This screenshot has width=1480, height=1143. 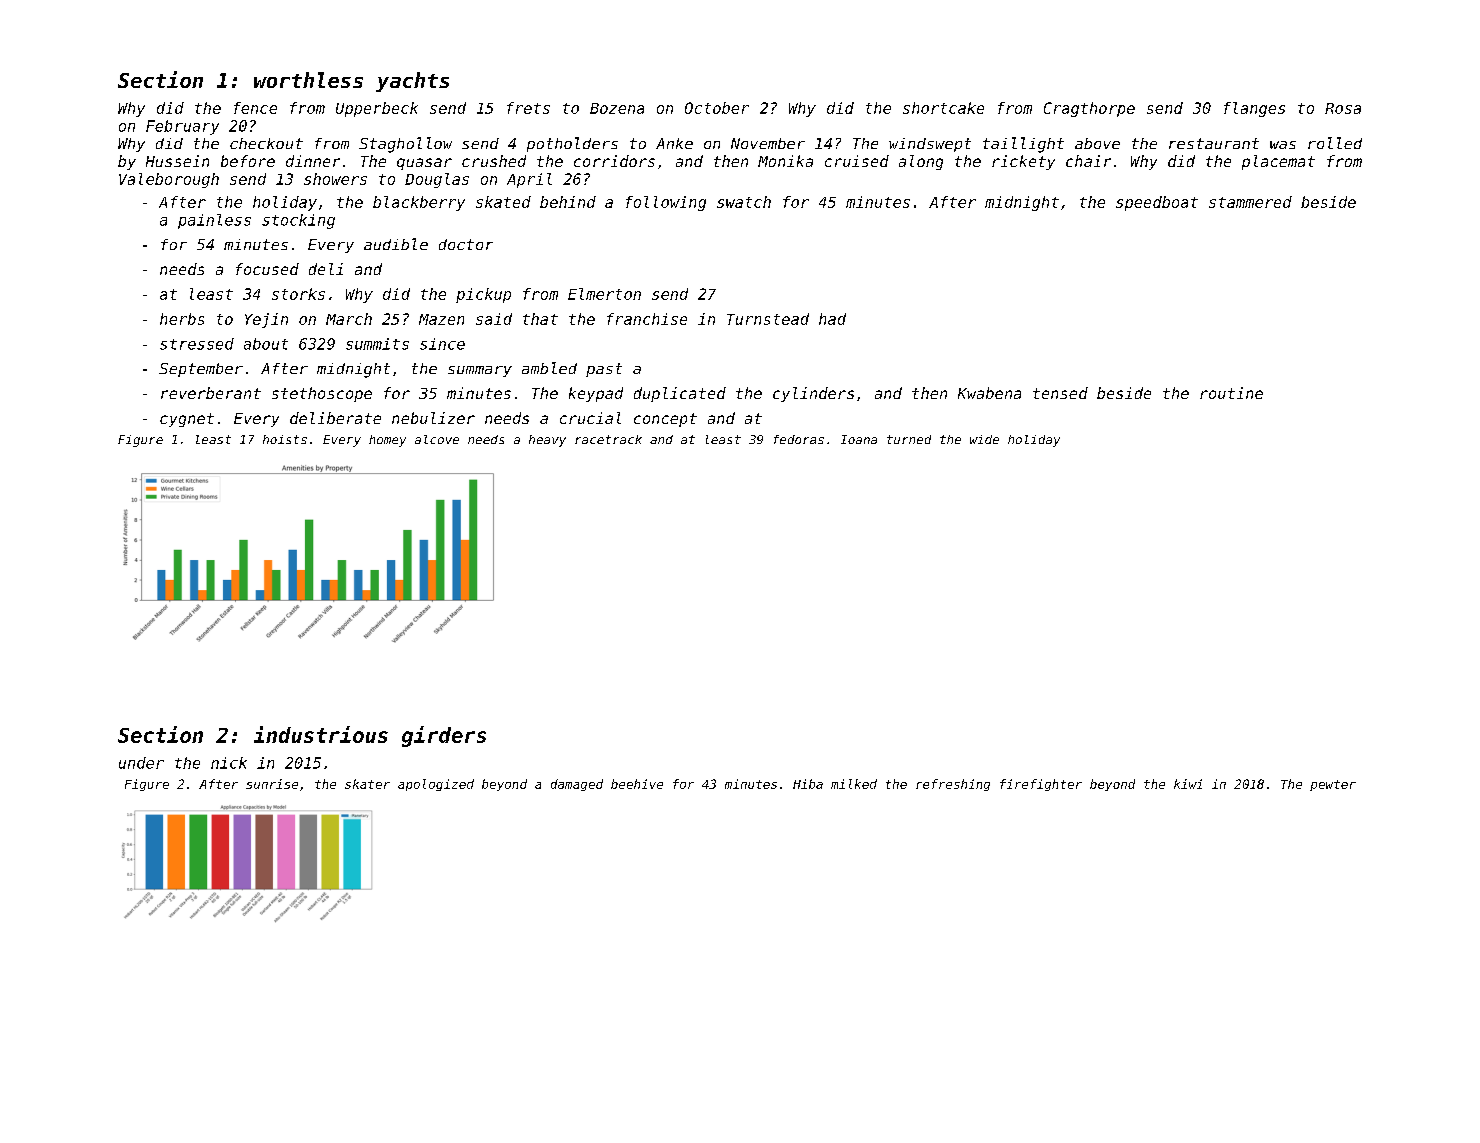 What do you see at coordinates (984, 439) in the screenshot?
I see `wide` at bounding box center [984, 439].
